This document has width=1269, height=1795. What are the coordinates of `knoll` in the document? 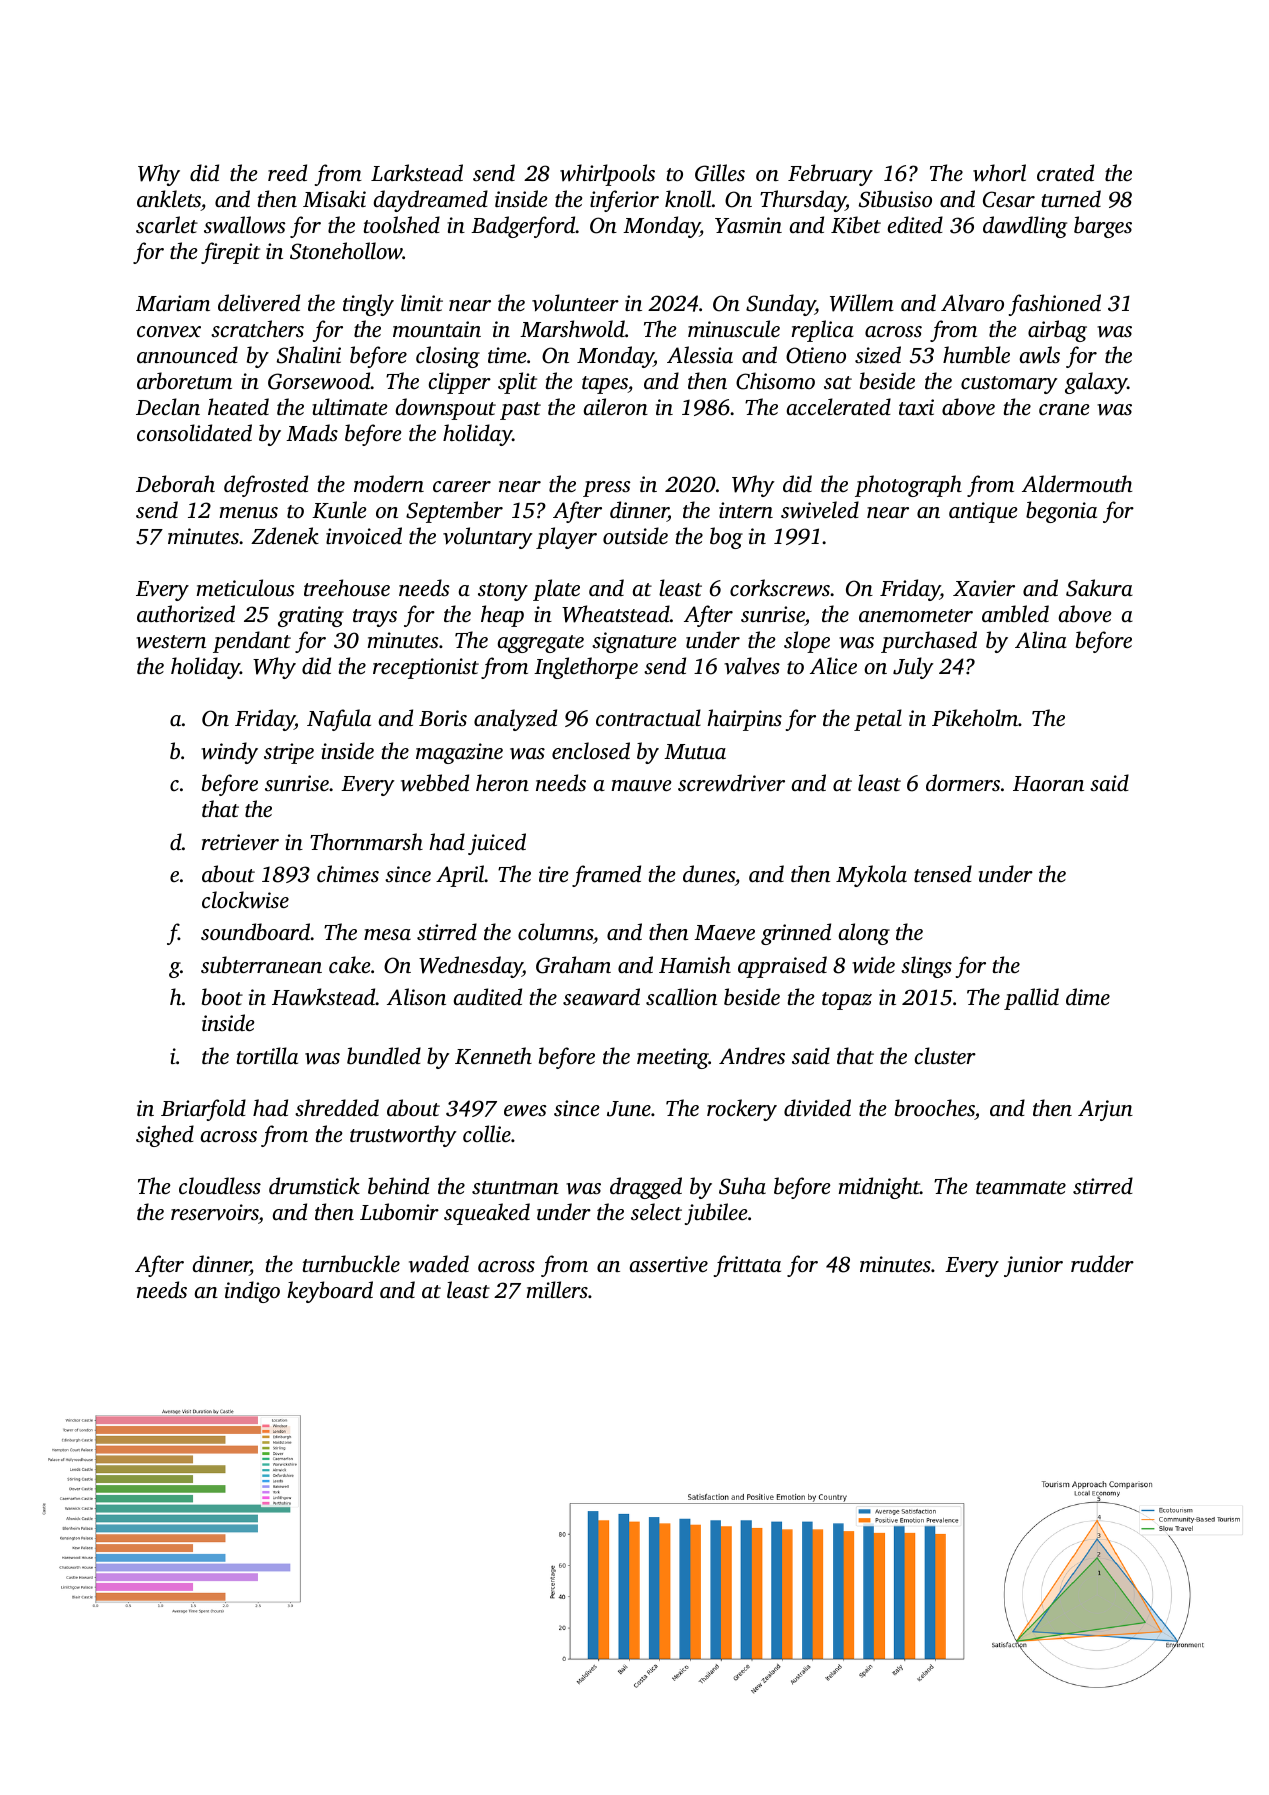 It's located at (688, 198).
